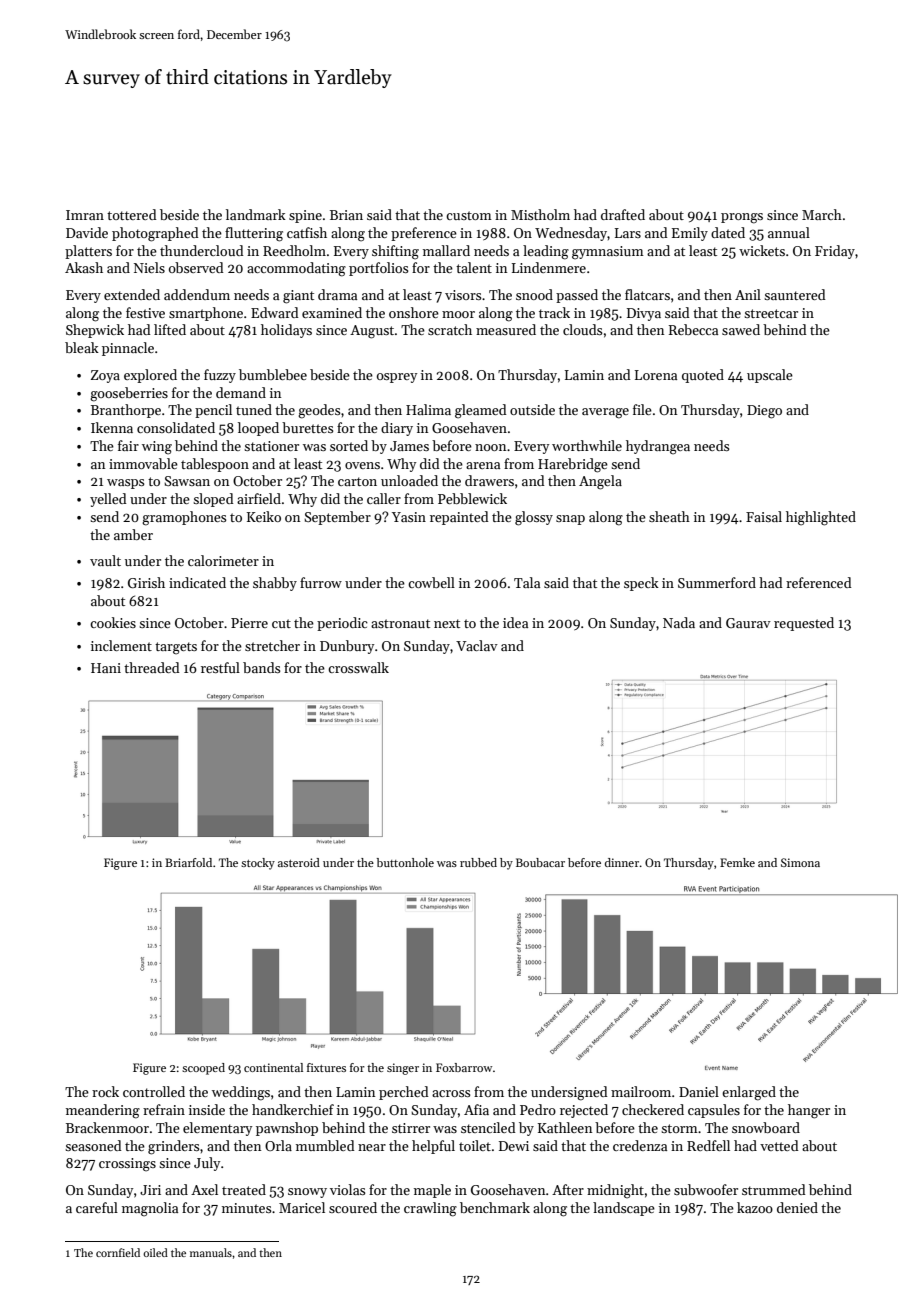 Image resolution: width=924 pixels, height=1308 pixels. I want to click on benchmark, so click(495, 1207).
